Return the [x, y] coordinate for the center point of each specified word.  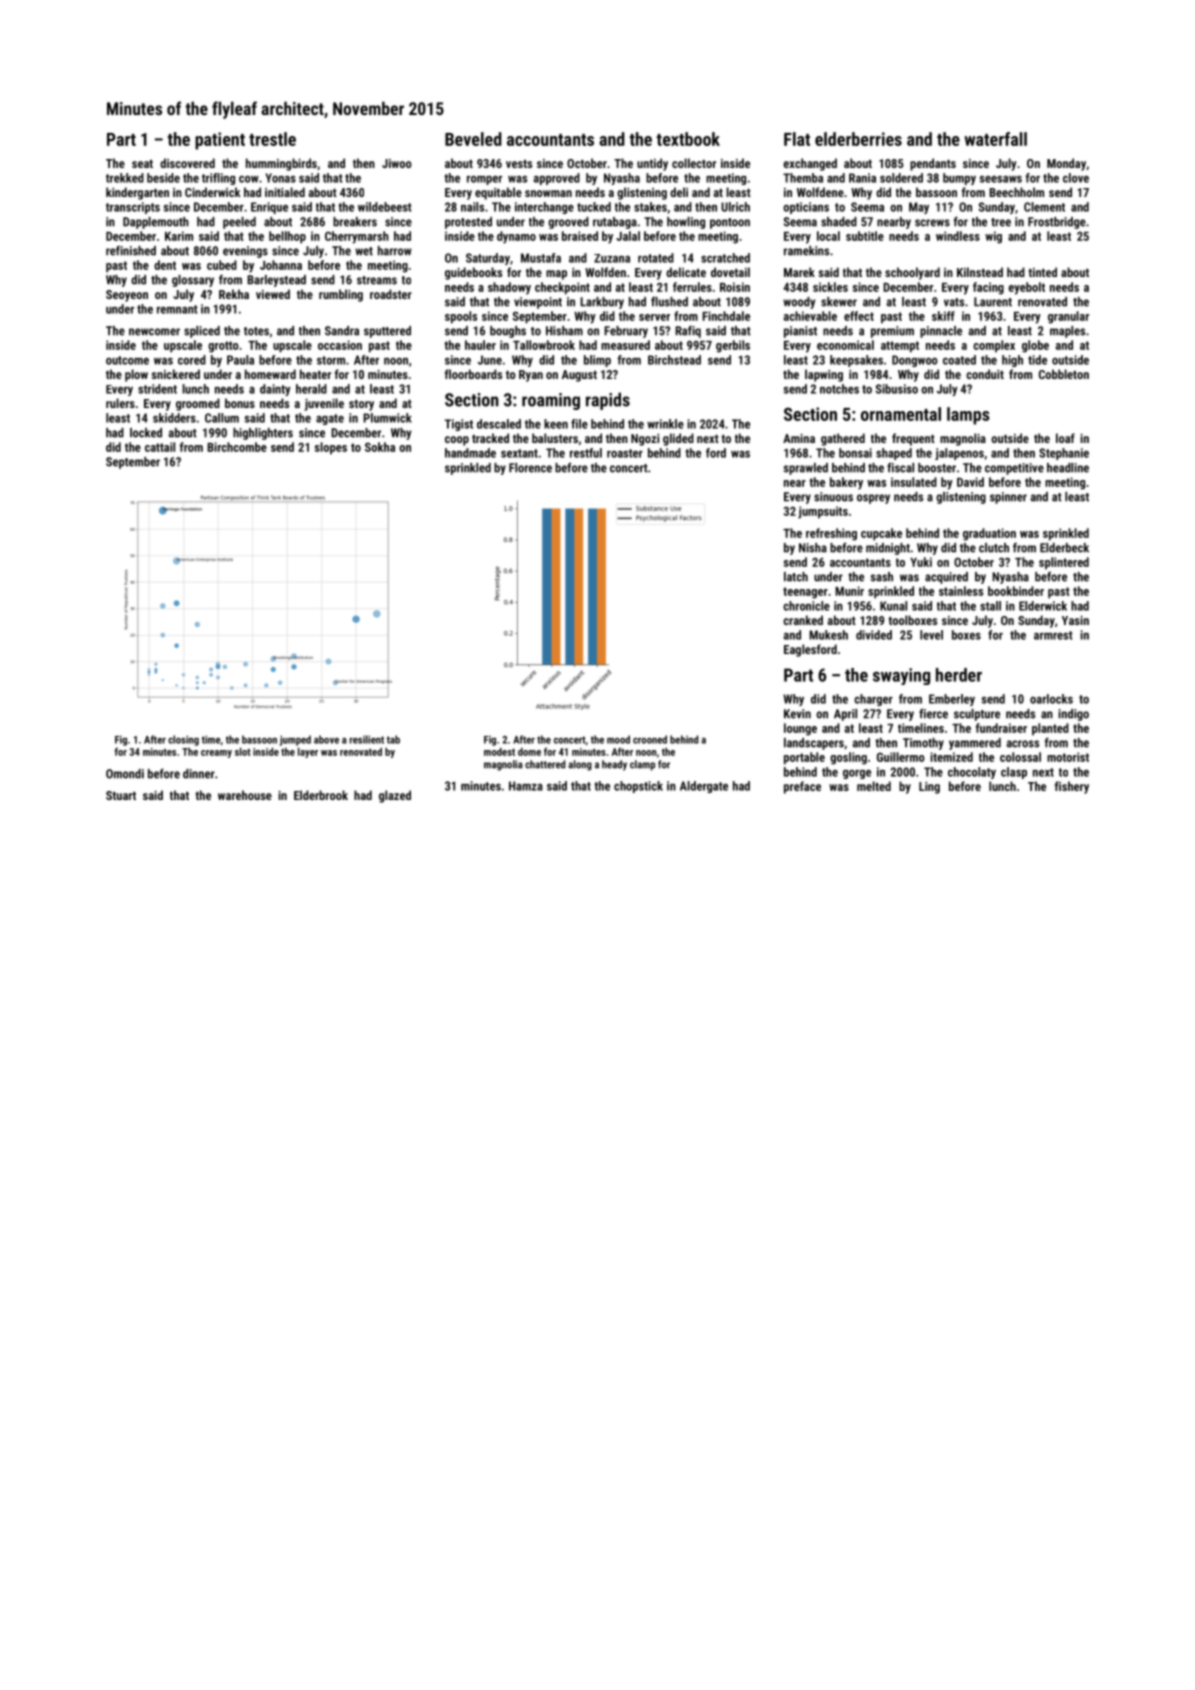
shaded [839, 222]
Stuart [121, 795]
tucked [594, 207]
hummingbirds [281, 164]
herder [959, 675]
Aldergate [704, 787]
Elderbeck [1064, 548]
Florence [530, 468]
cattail [160, 447]
